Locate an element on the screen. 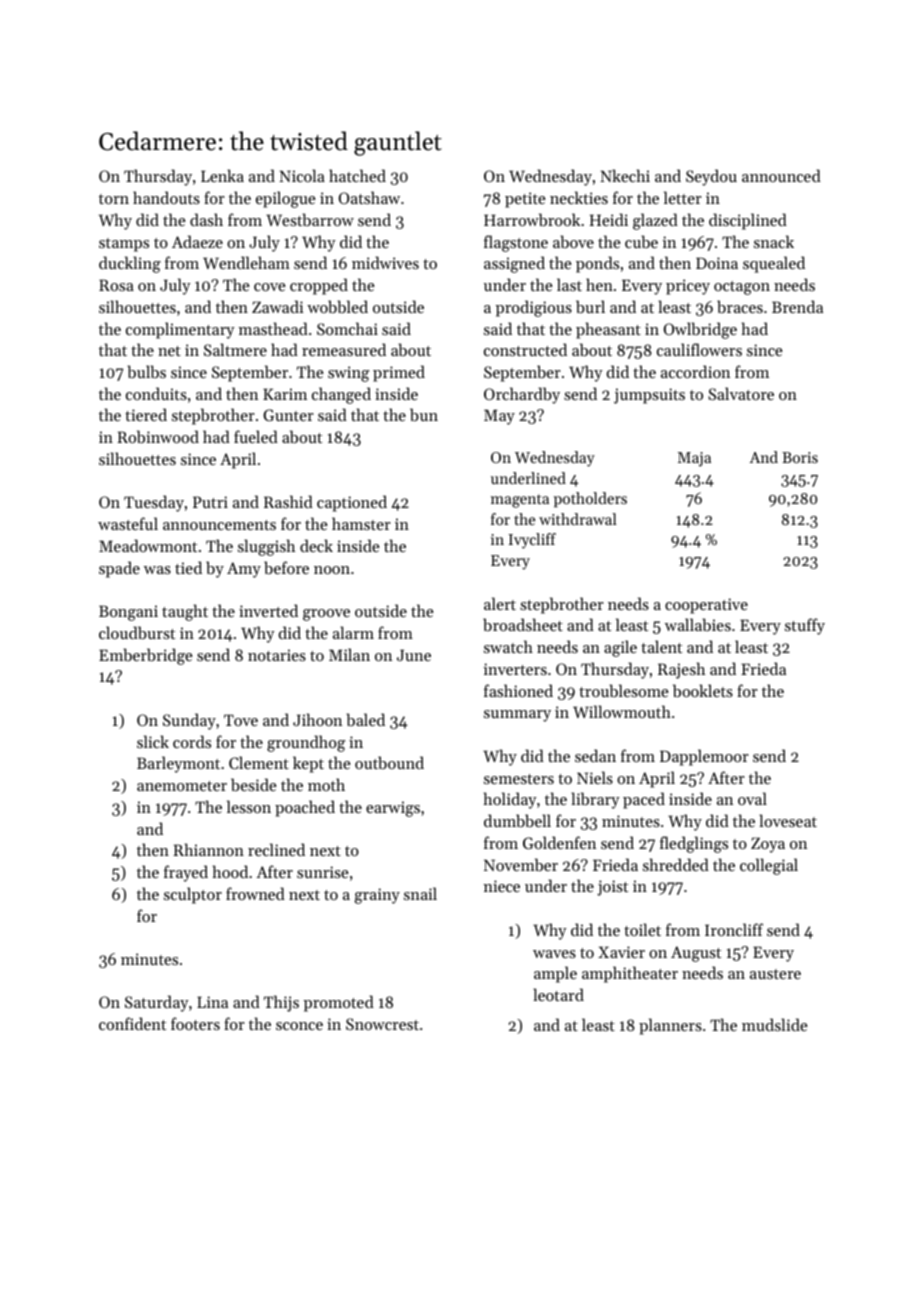 The image size is (924, 1314). sculptor is located at coordinates (193, 895).
